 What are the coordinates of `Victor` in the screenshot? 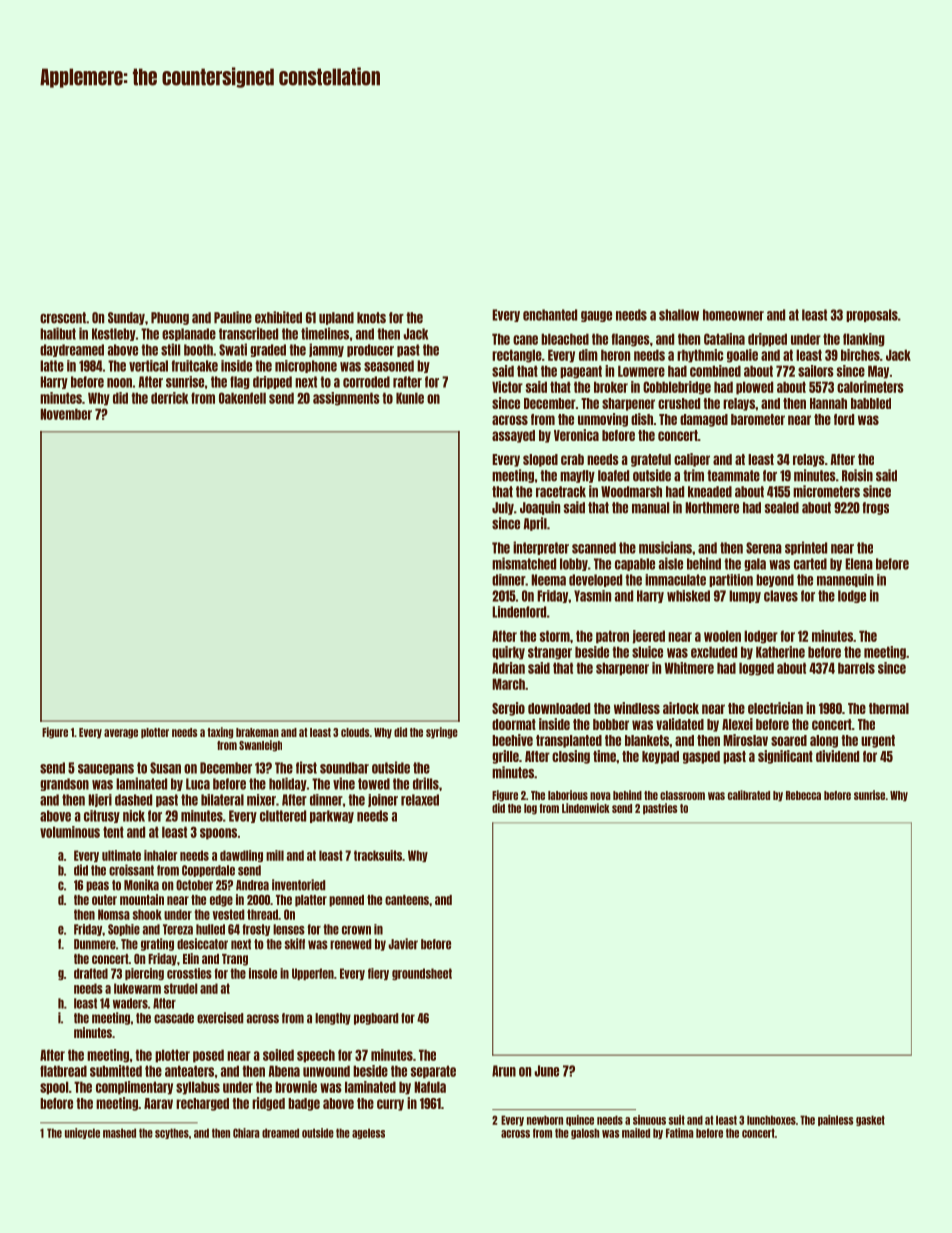 It's located at (507, 387).
